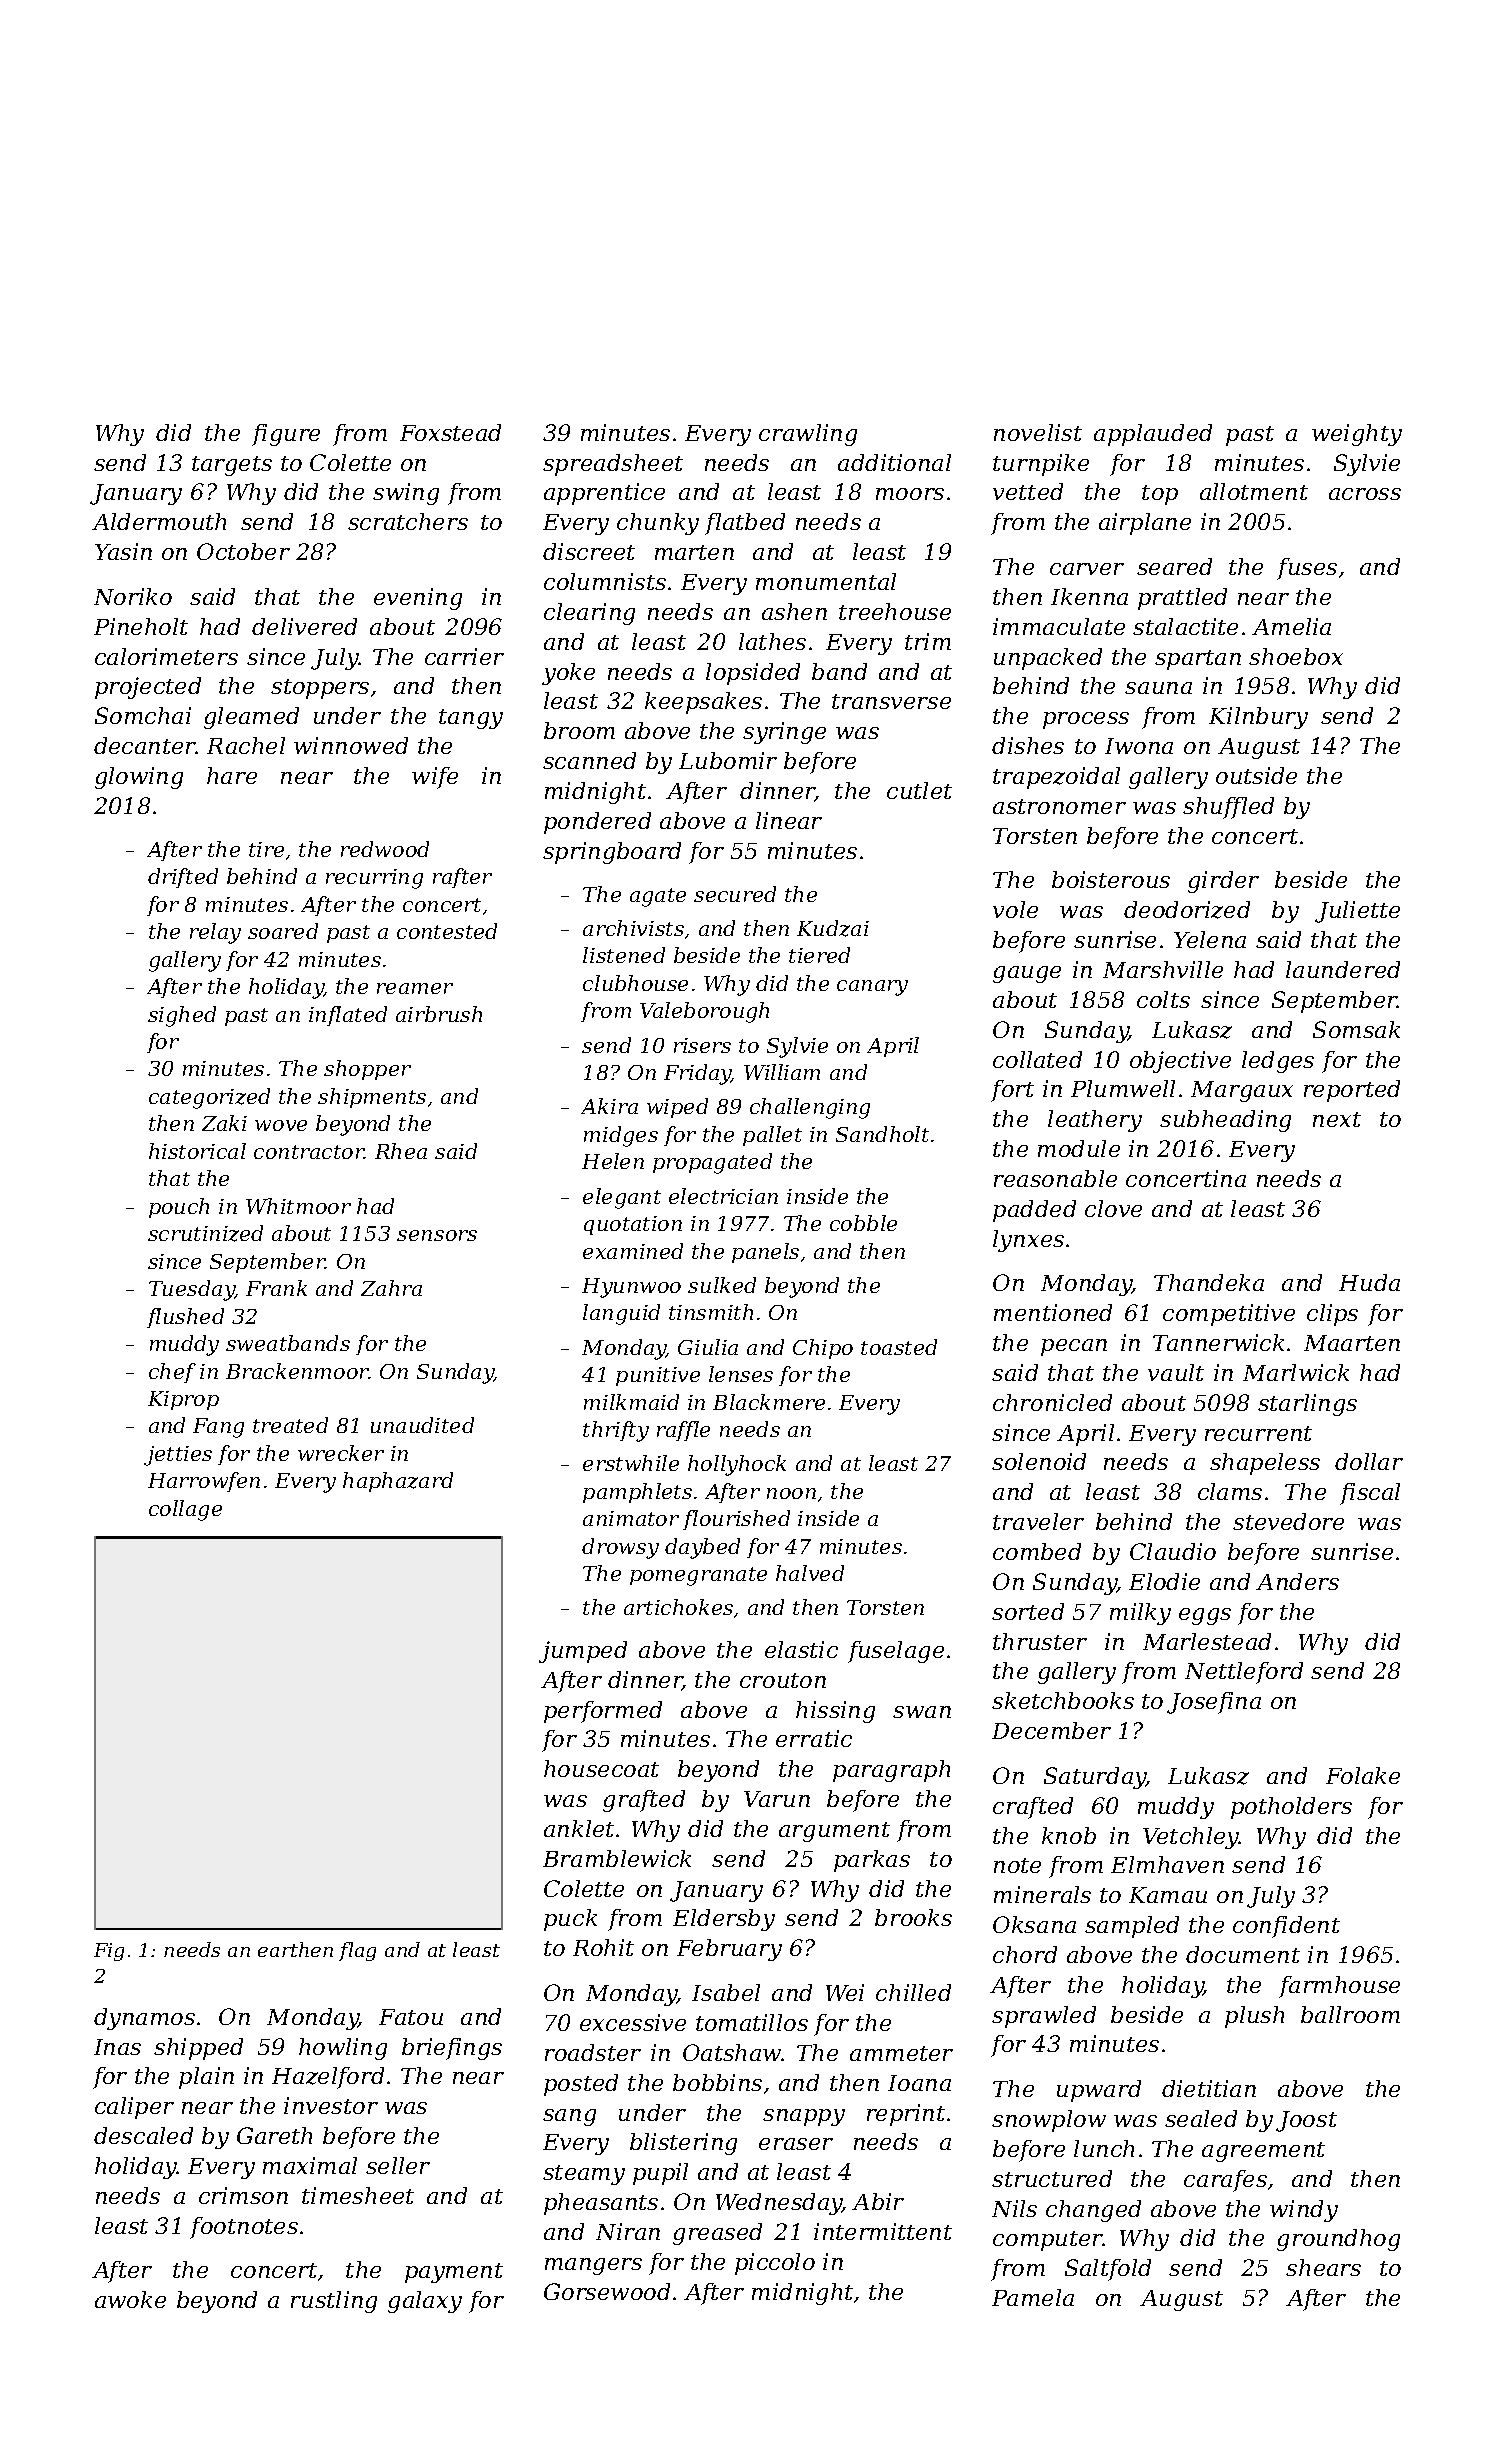 The image size is (1496, 2464). Describe the element at coordinates (899, 1347) in the screenshot. I see `toasted` at that location.
